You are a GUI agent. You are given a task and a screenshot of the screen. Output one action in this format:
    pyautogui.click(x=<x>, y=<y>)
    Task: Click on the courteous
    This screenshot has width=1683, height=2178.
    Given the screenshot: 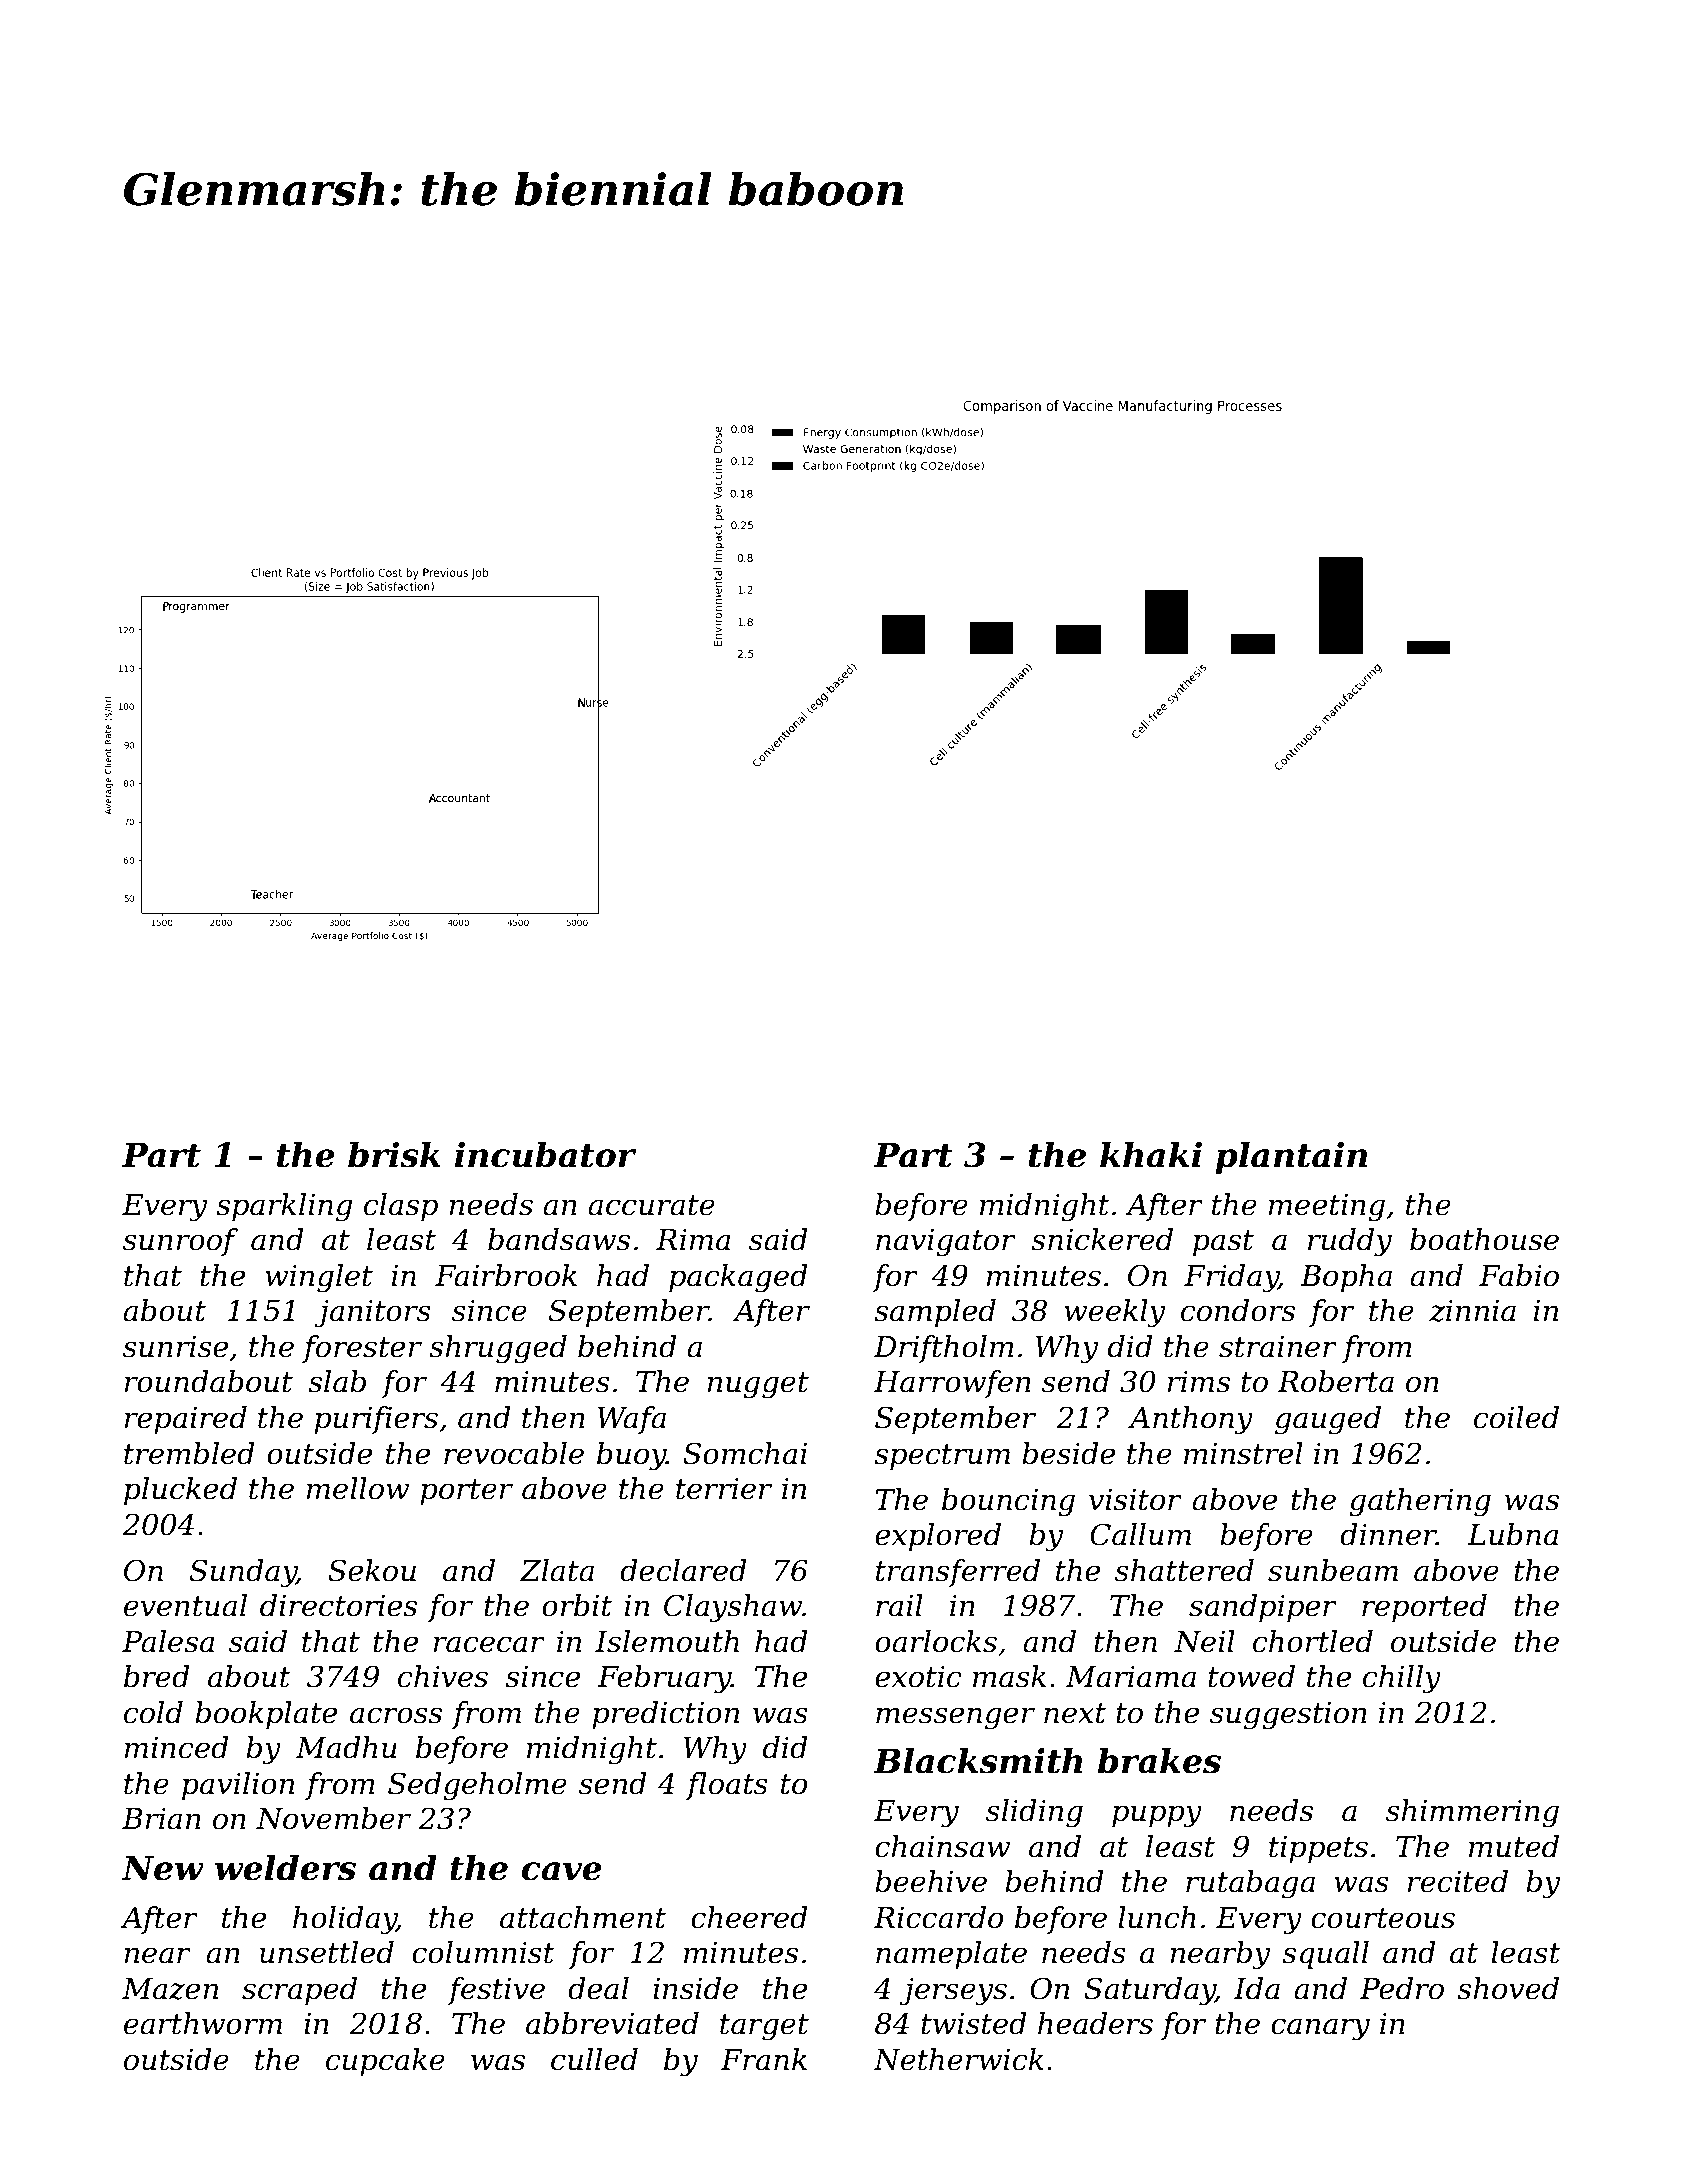 What is the action you would take?
    pyautogui.click(x=1383, y=1918)
